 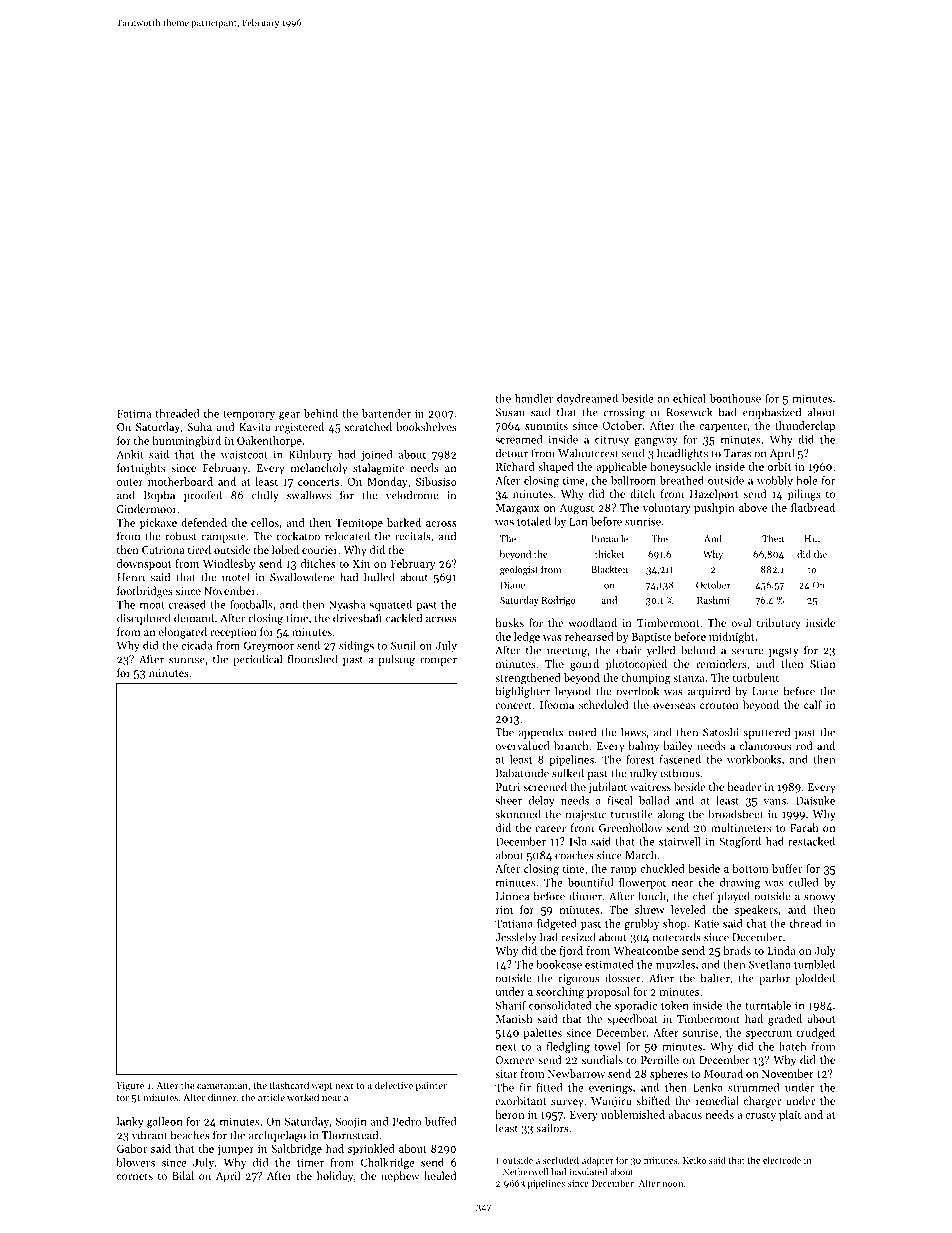 I want to click on pickaxe, so click(x=158, y=523).
